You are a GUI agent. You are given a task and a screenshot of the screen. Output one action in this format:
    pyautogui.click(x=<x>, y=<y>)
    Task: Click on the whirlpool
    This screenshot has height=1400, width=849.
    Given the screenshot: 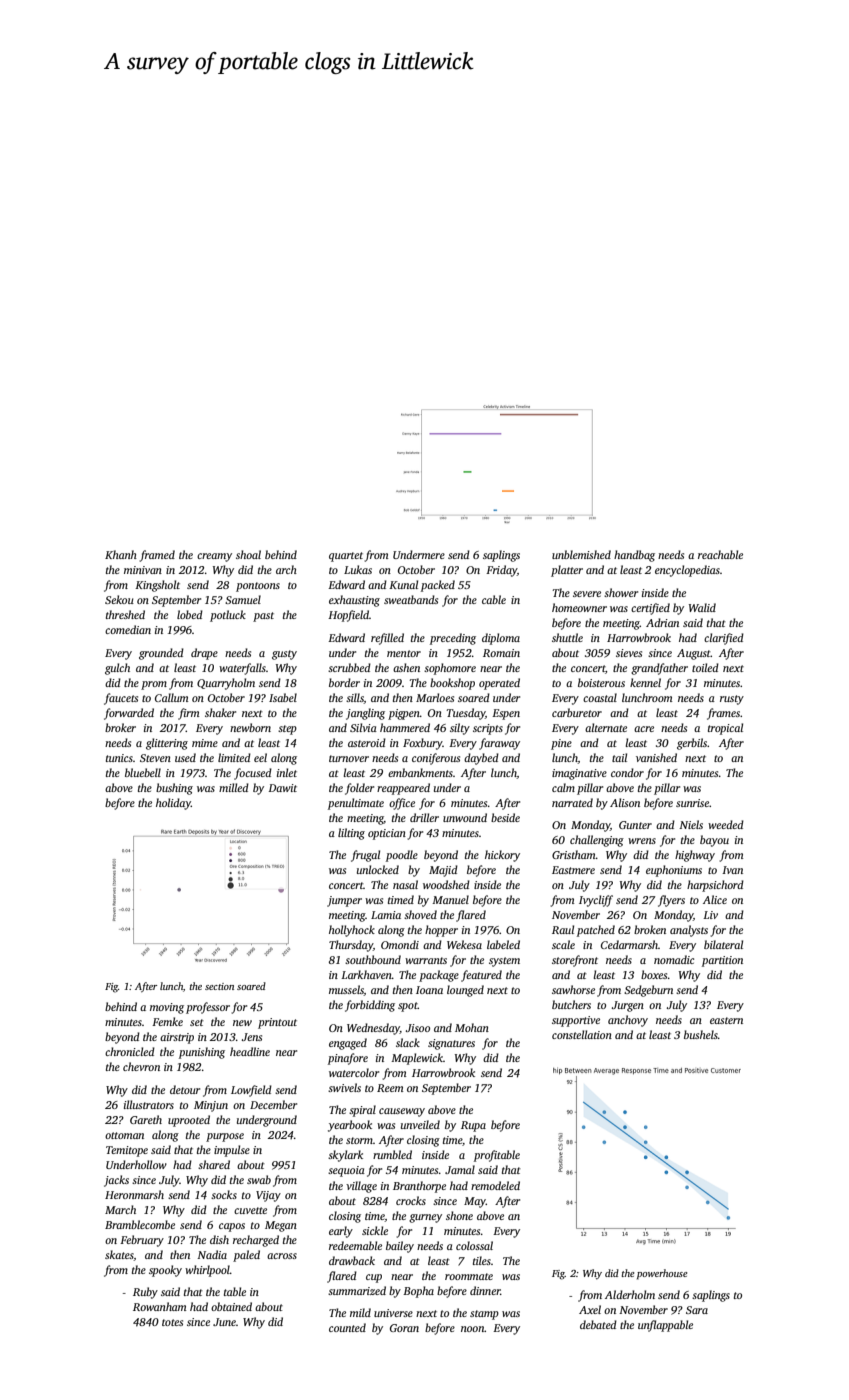 What is the action you would take?
    pyautogui.click(x=207, y=1271)
